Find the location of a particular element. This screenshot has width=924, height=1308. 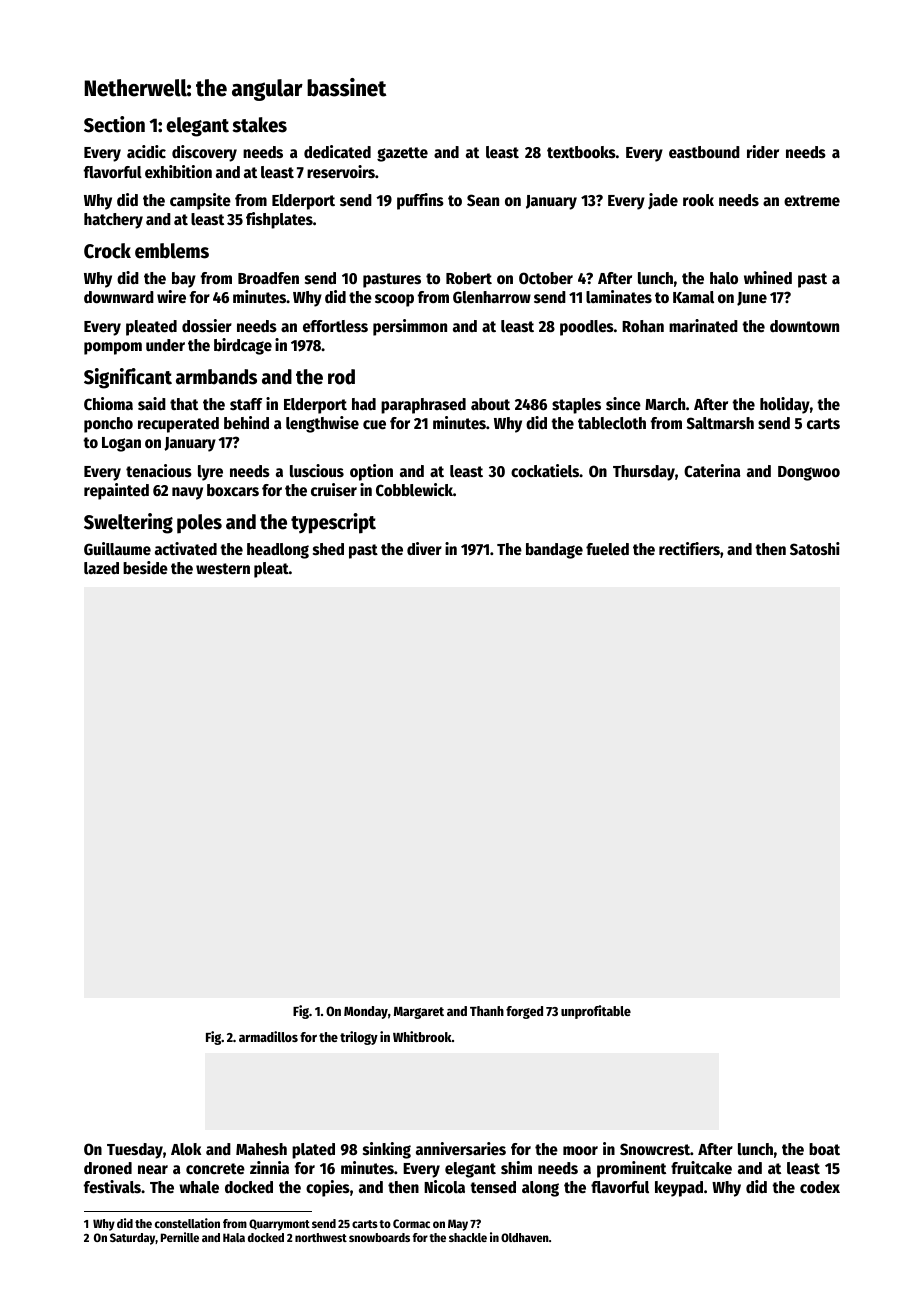

Saturday is located at coordinates (132, 1239).
